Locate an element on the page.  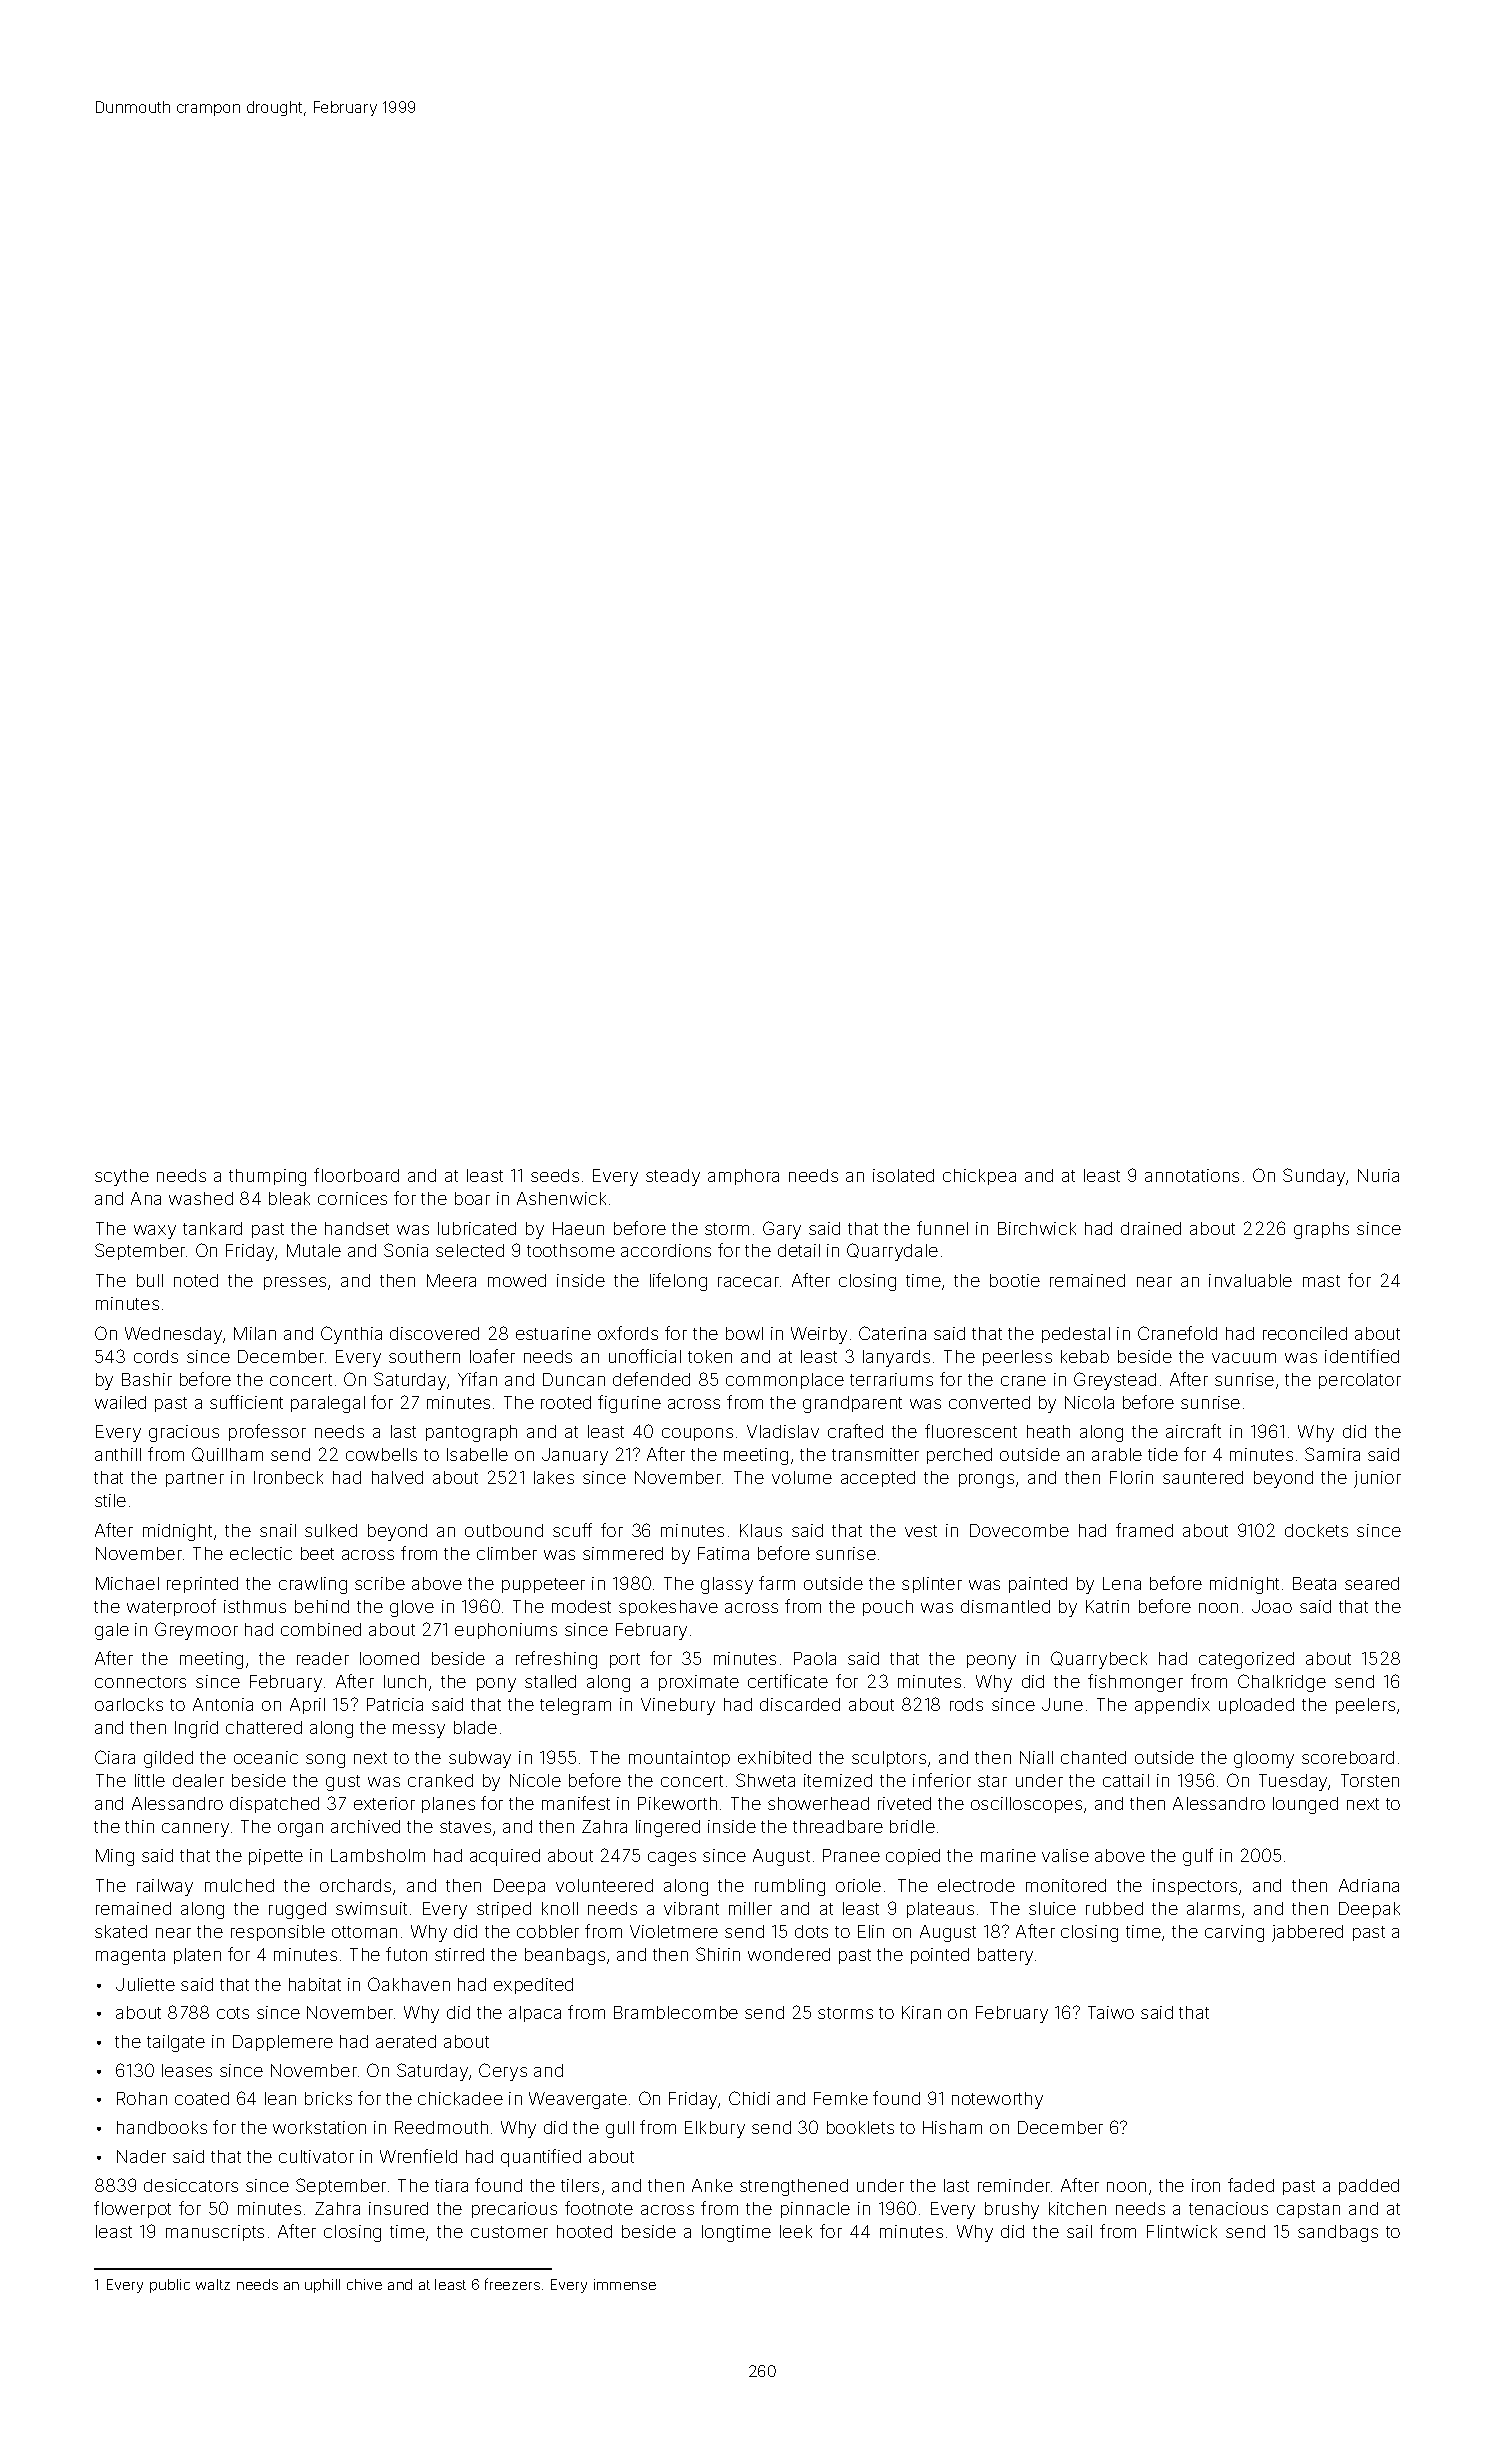
cages is located at coordinates (672, 1859).
